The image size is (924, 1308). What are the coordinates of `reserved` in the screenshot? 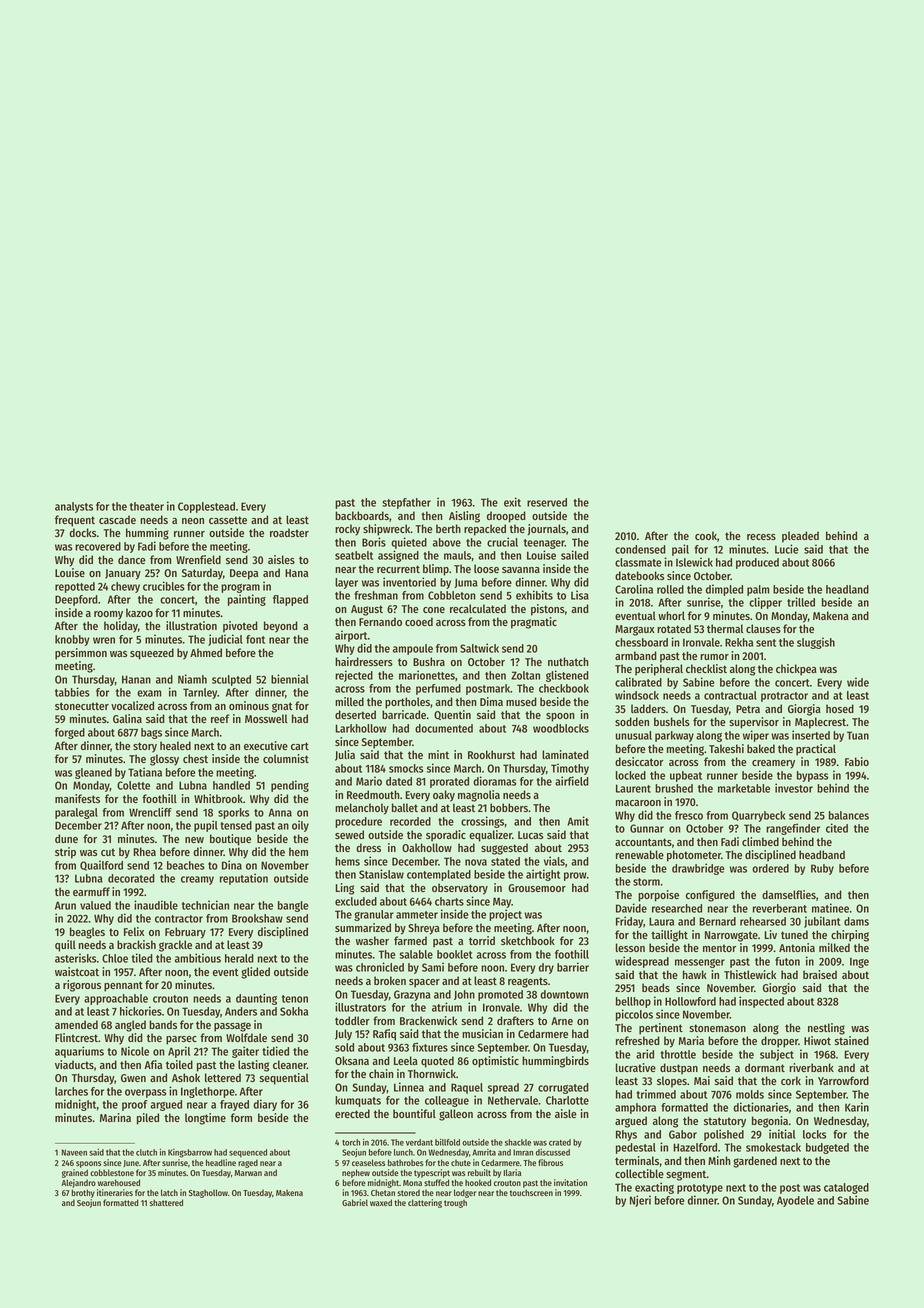 It's located at (547, 502).
